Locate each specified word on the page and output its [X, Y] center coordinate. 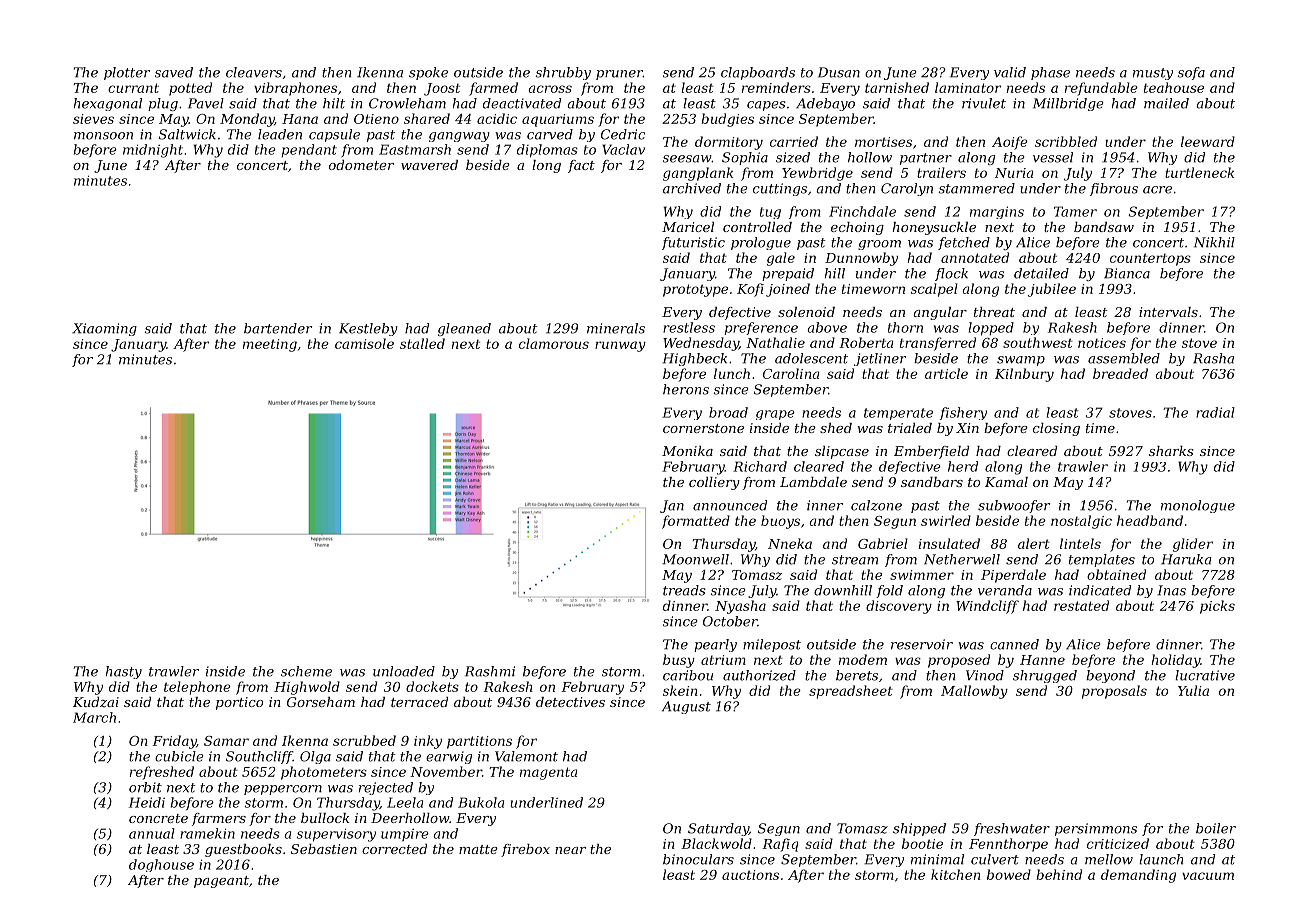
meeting [270, 345]
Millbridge [1068, 104]
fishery [963, 413]
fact [581, 166]
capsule [334, 135]
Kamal [1006, 482]
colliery [714, 483]
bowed [1009, 874]
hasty [124, 672]
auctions [750, 875]
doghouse [161, 865]
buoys [780, 522]
